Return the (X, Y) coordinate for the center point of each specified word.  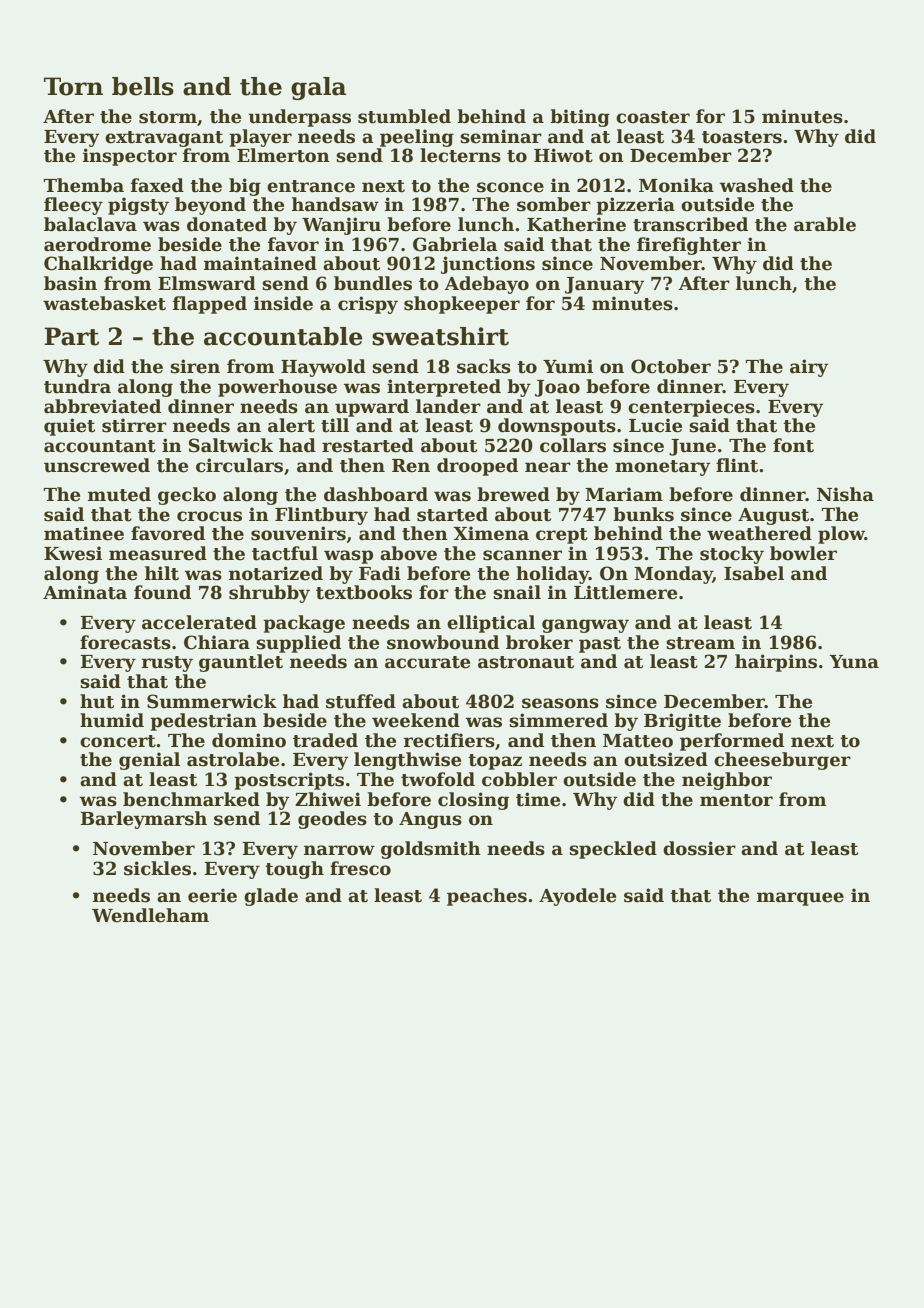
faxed (157, 185)
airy (809, 368)
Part (71, 336)
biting (580, 118)
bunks (643, 514)
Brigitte (682, 722)
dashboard (376, 494)
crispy (368, 305)
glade (271, 897)
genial (149, 761)
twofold (438, 779)
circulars (239, 465)
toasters (742, 137)
